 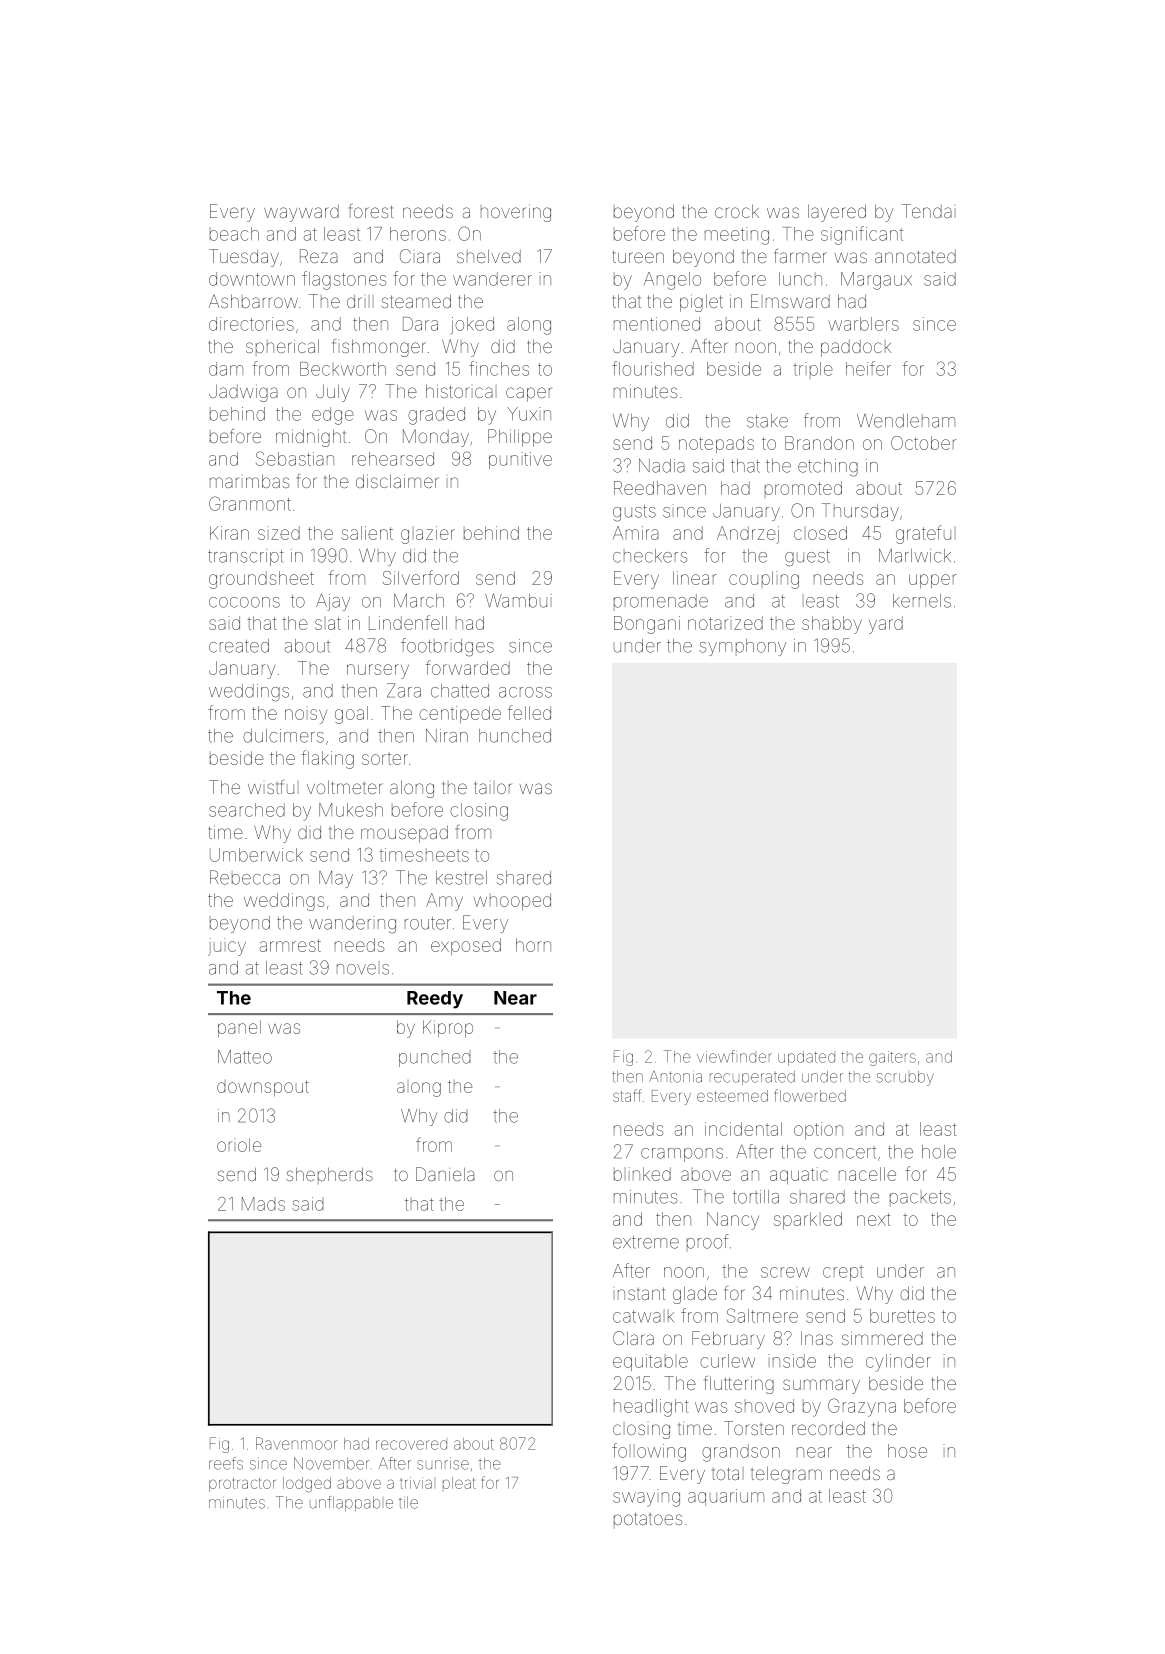 I want to click on novels, so click(x=363, y=969).
